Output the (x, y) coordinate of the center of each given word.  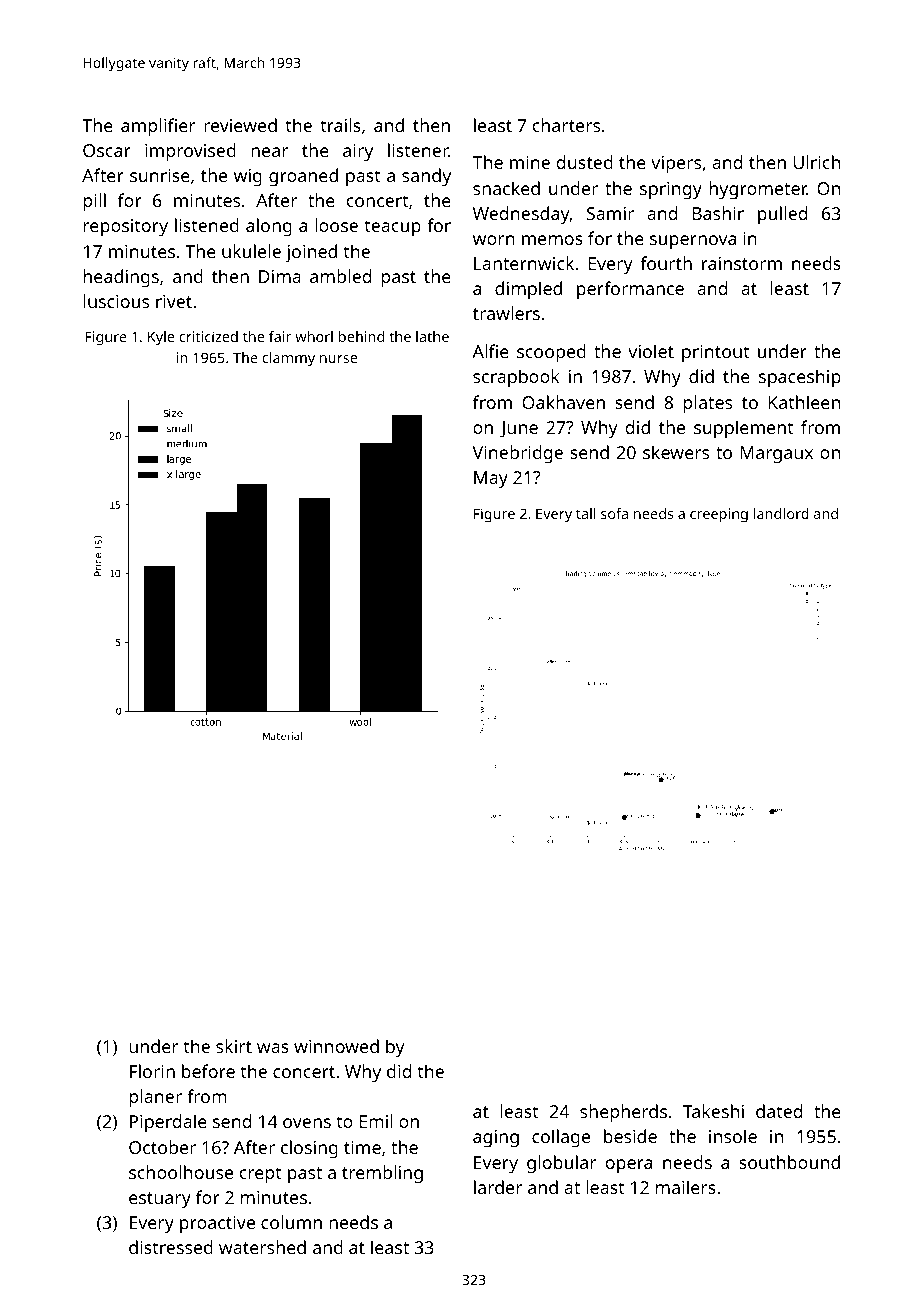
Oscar (107, 150)
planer (156, 1098)
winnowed (336, 1046)
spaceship (800, 378)
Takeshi (713, 1111)
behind (361, 336)
